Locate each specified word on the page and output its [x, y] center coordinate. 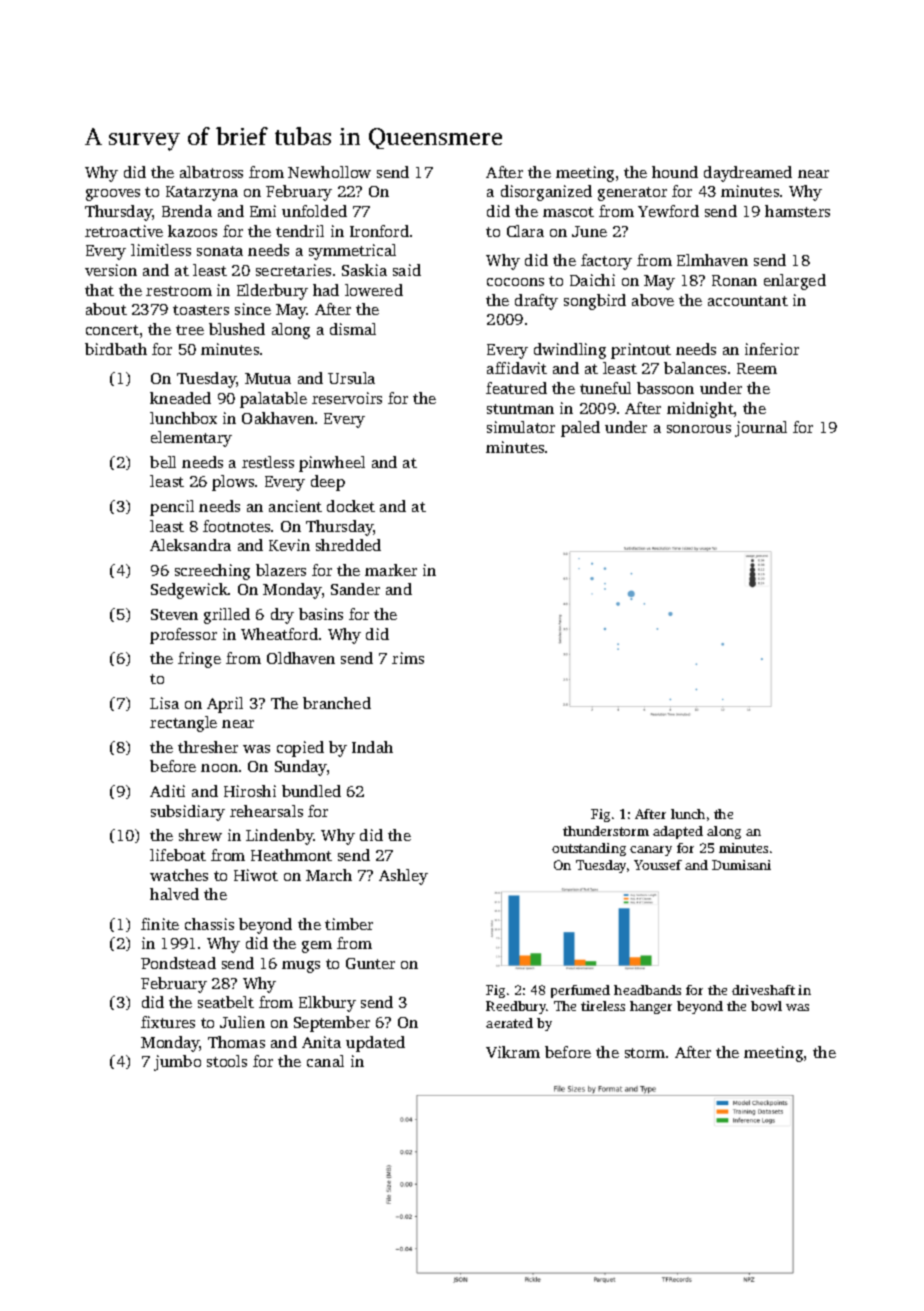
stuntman [520, 409]
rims [408, 658]
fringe [199, 660]
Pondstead [178, 963]
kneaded [180, 398]
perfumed [580, 991]
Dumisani [741, 865]
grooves [113, 195]
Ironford [379, 231]
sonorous [699, 429]
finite [160, 924]
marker [391, 570]
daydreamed [748, 174]
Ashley [403, 877]
